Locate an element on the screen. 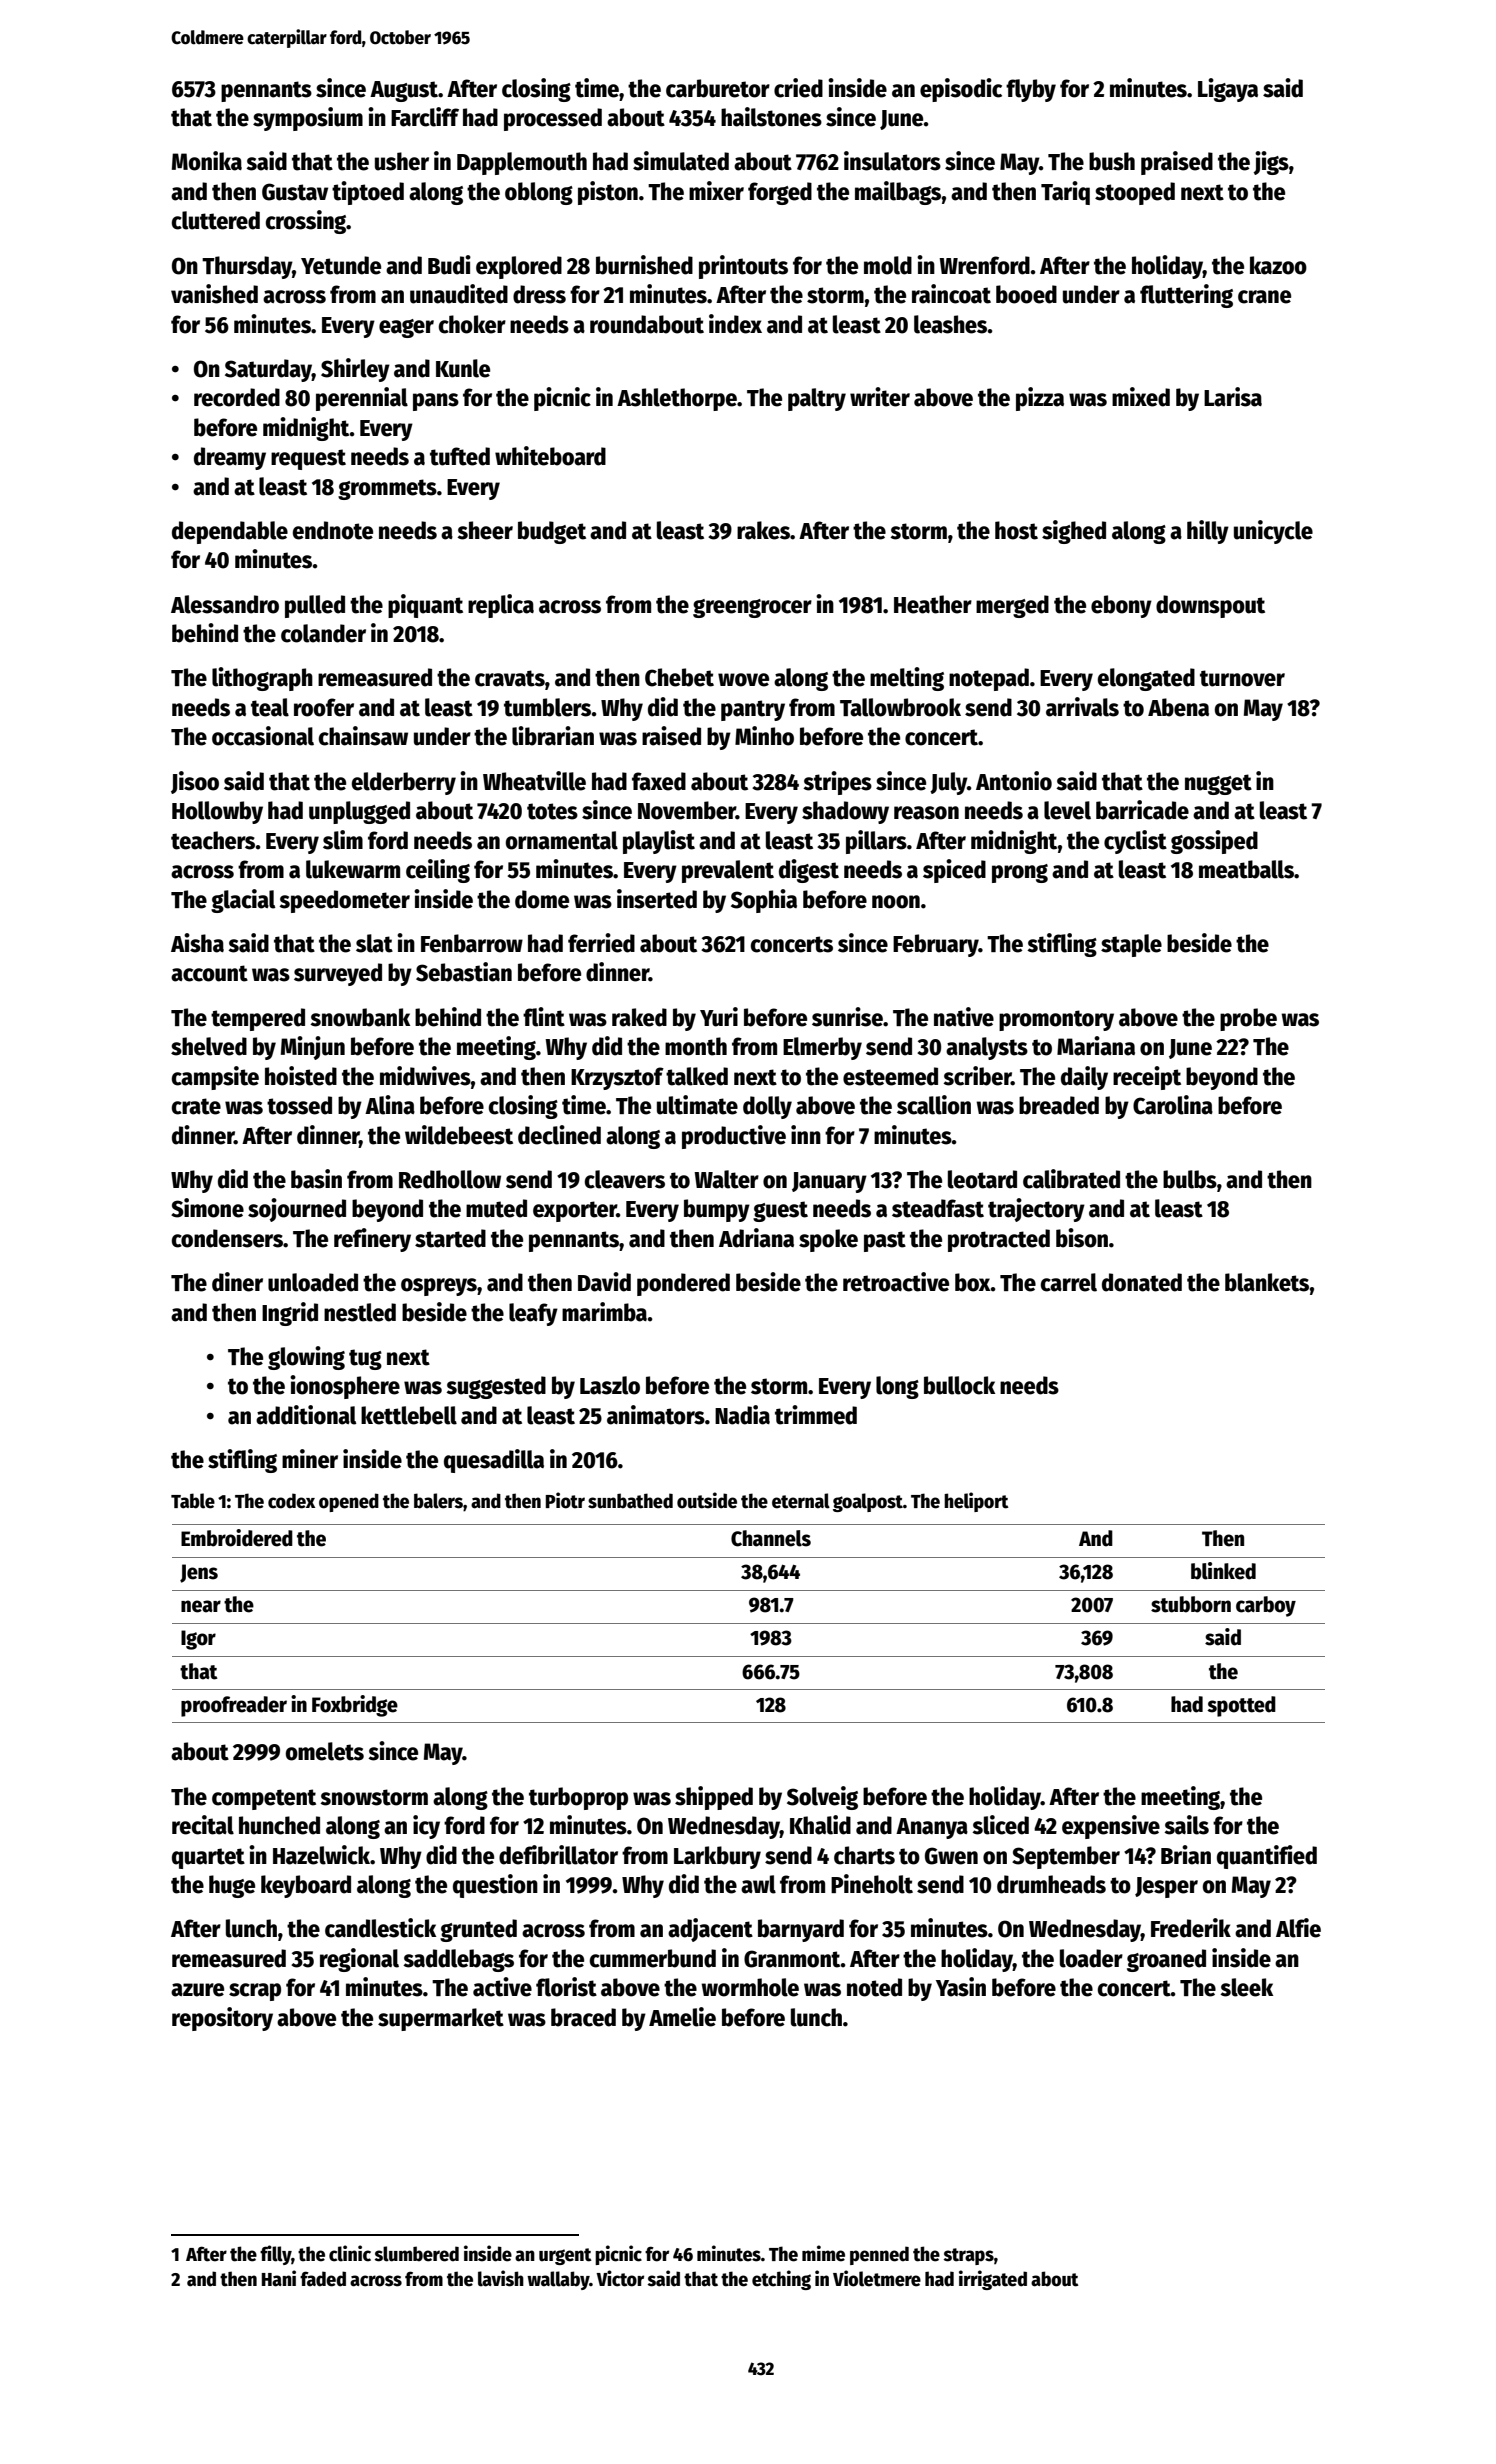 The width and height of the screenshot is (1496, 2464). paltry is located at coordinates (817, 399).
